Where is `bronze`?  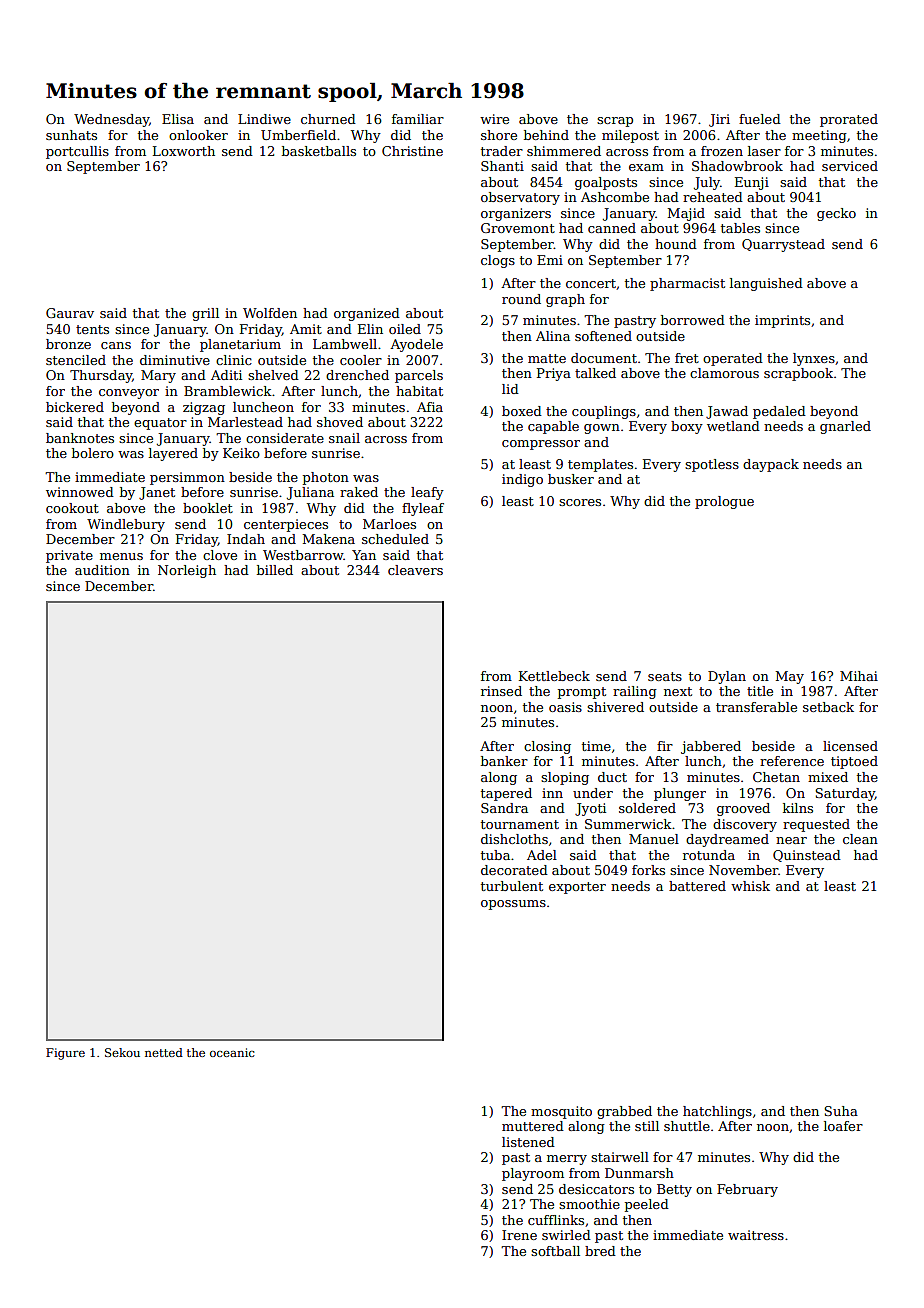
bronze is located at coordinates (68, 344).
